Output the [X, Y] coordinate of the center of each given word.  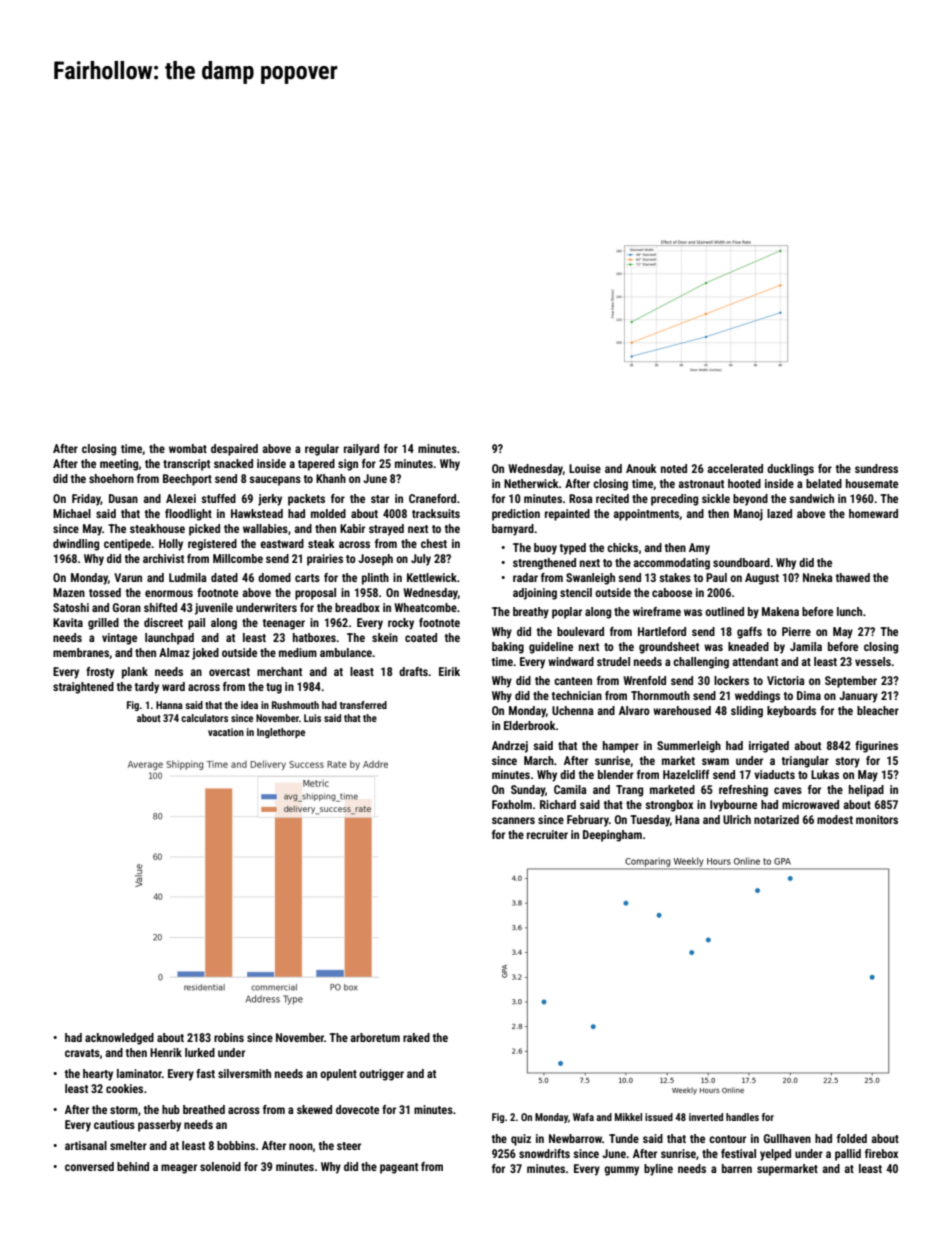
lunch [849, 611]
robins [229, 1037]
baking [508, 648]
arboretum [375, 1037]
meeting [119, 465]
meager [179, 1169]
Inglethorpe [281, 733]
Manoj [748, 515]
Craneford [432, 498]
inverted [706, 1117]
